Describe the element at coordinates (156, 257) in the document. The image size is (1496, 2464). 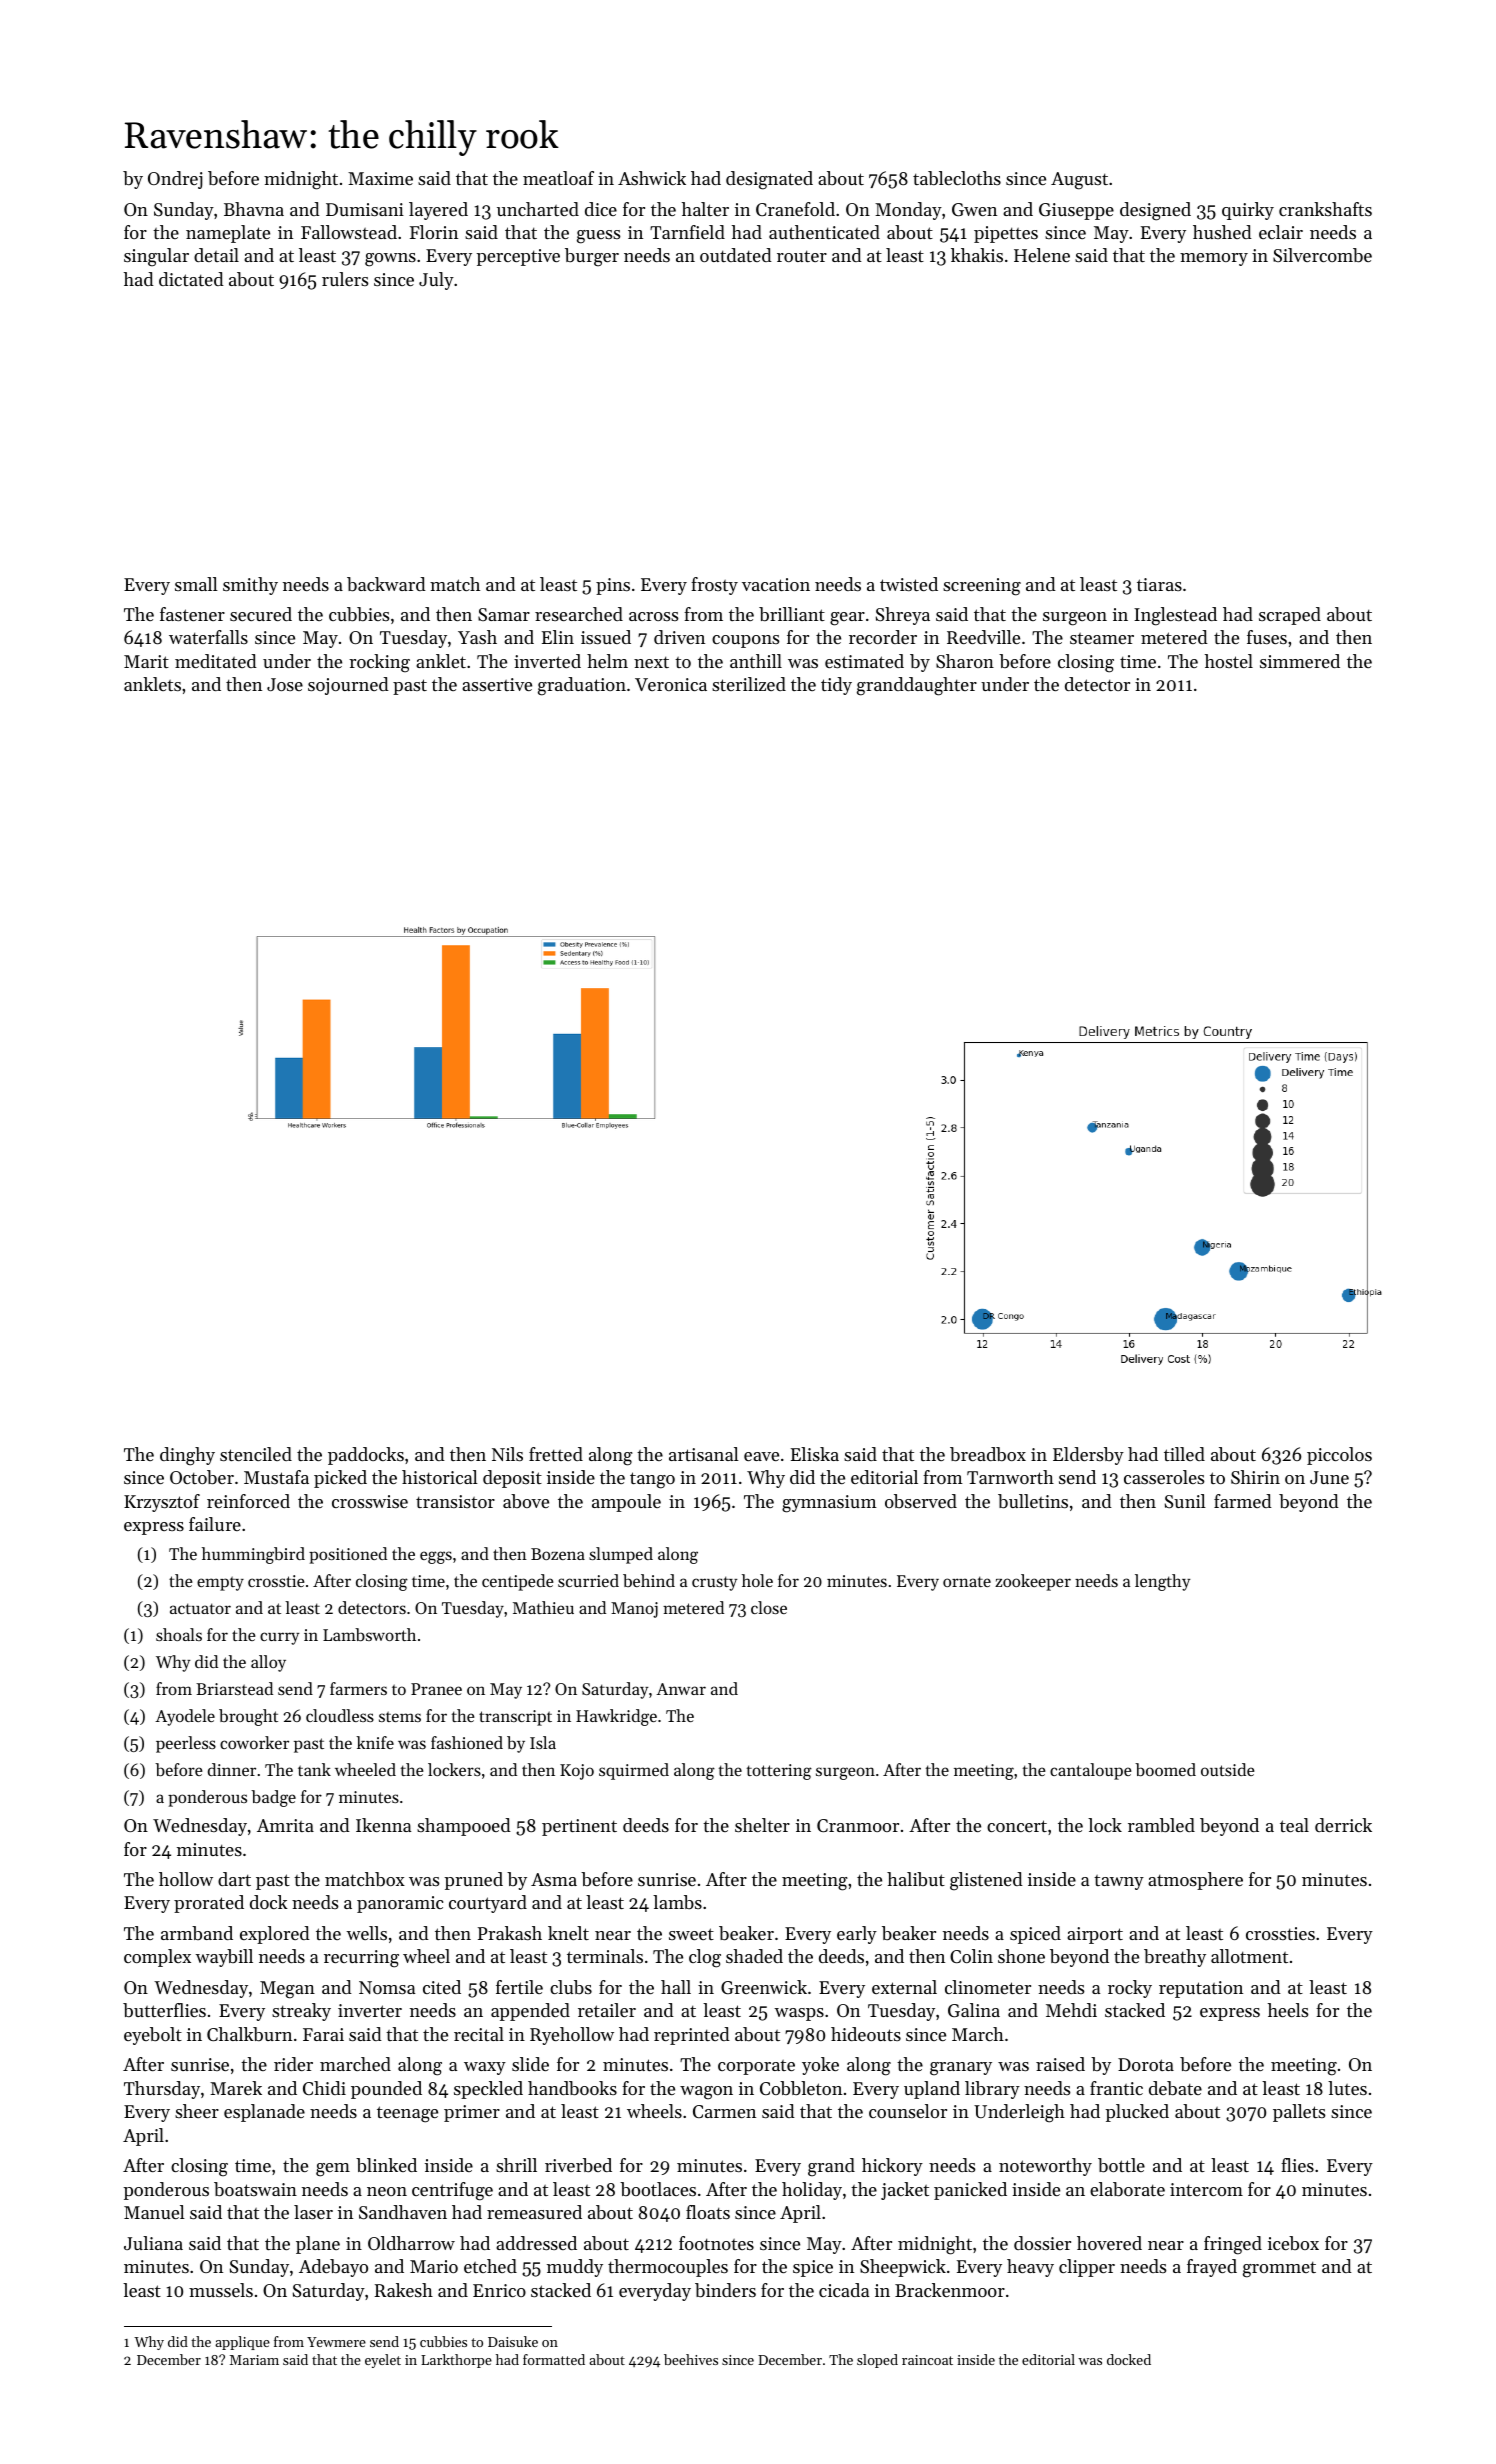
I see `singular` at that location.
